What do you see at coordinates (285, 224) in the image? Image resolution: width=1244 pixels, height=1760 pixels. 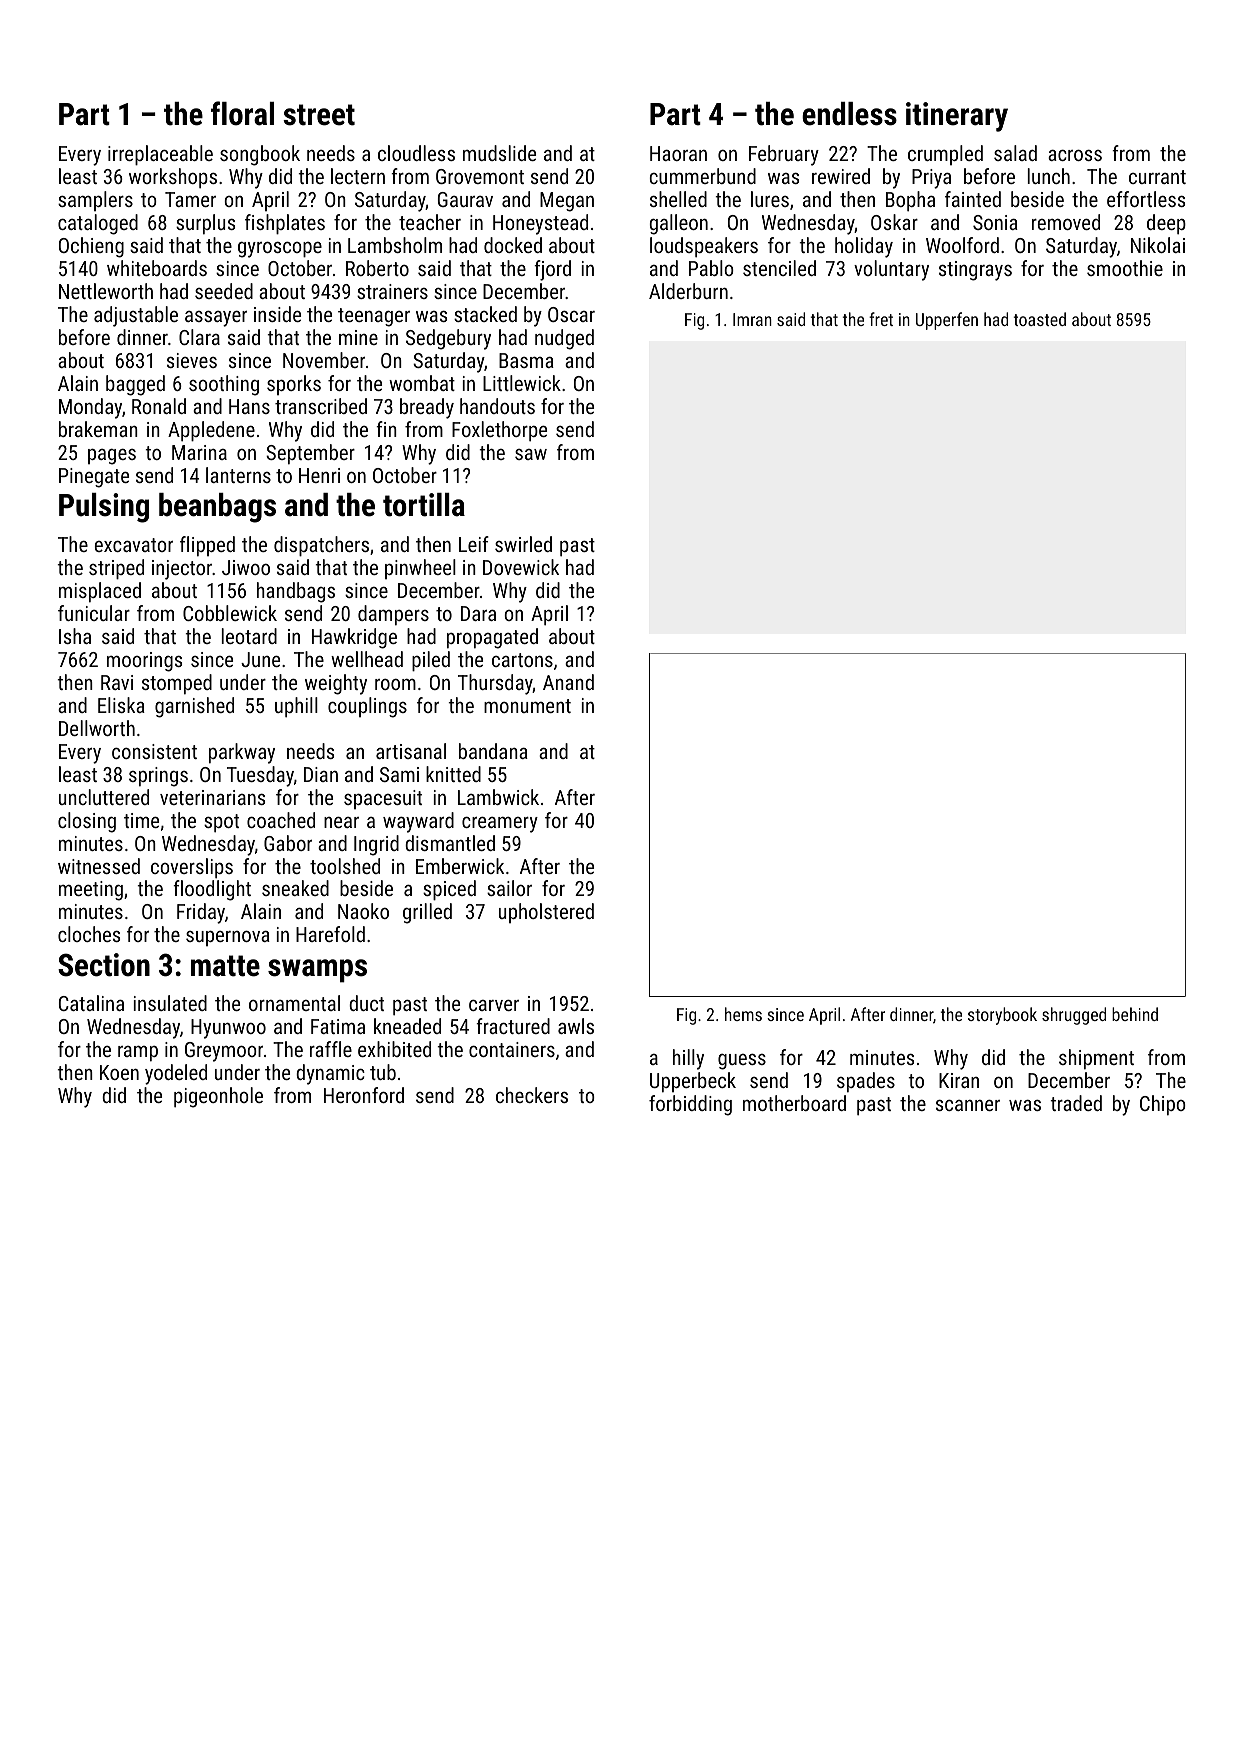 I see `fishplates` at bounding box center [285, 224].
